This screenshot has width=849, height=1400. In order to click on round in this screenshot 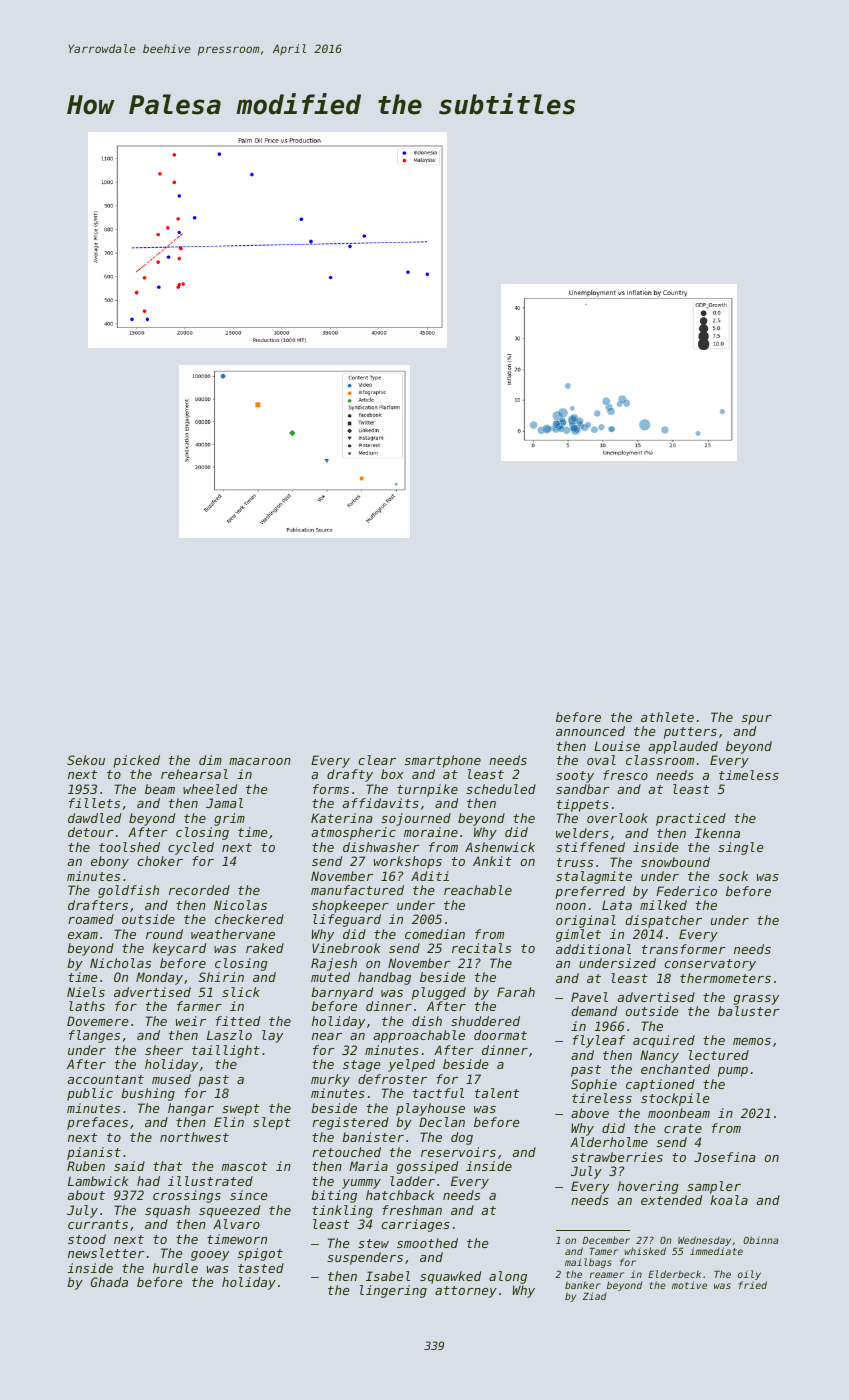, I will do `click(164, 934)`.
